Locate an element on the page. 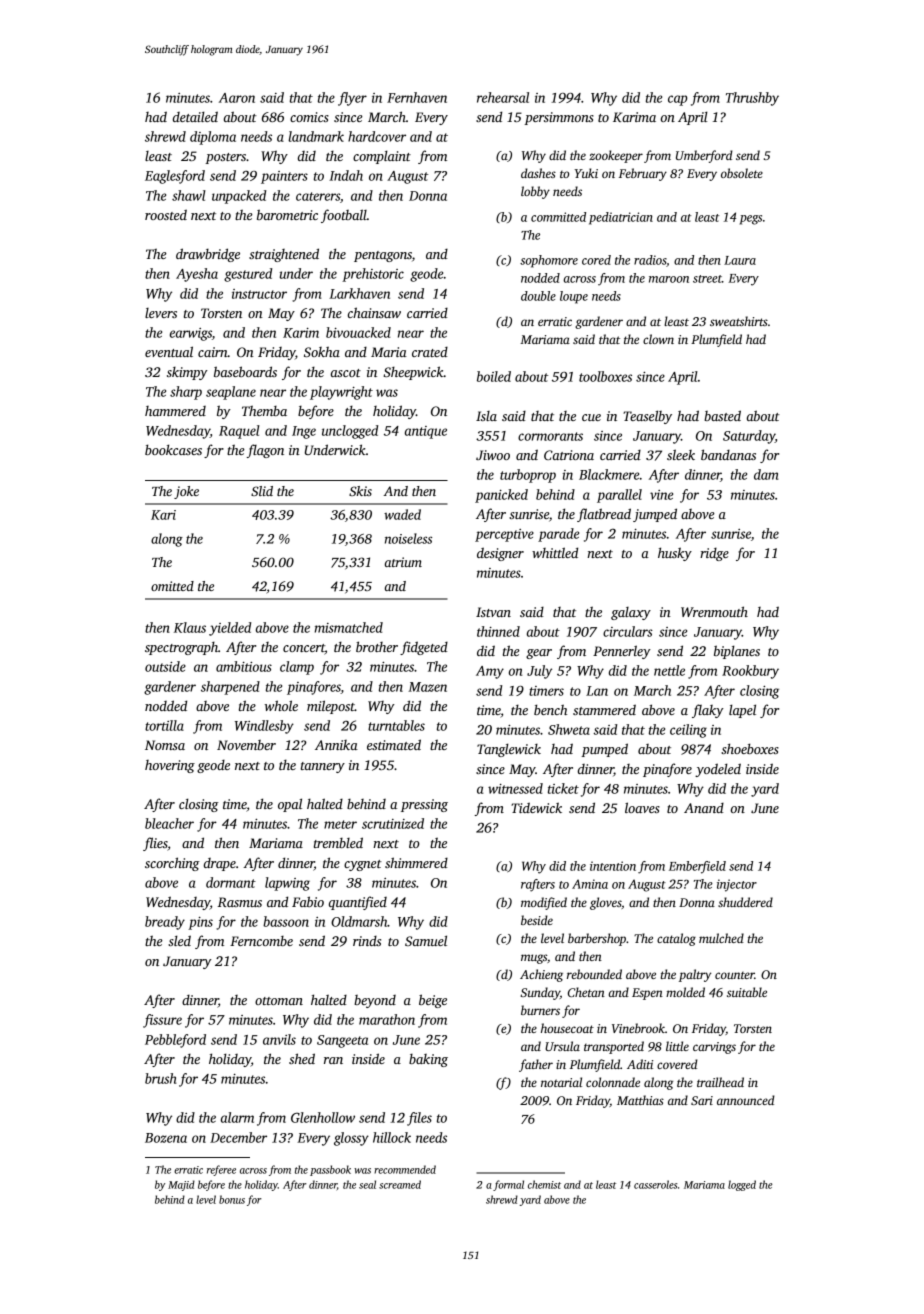 The height and width of the page is (1314, 924). mismatched is located at coordinates (349, 627).
